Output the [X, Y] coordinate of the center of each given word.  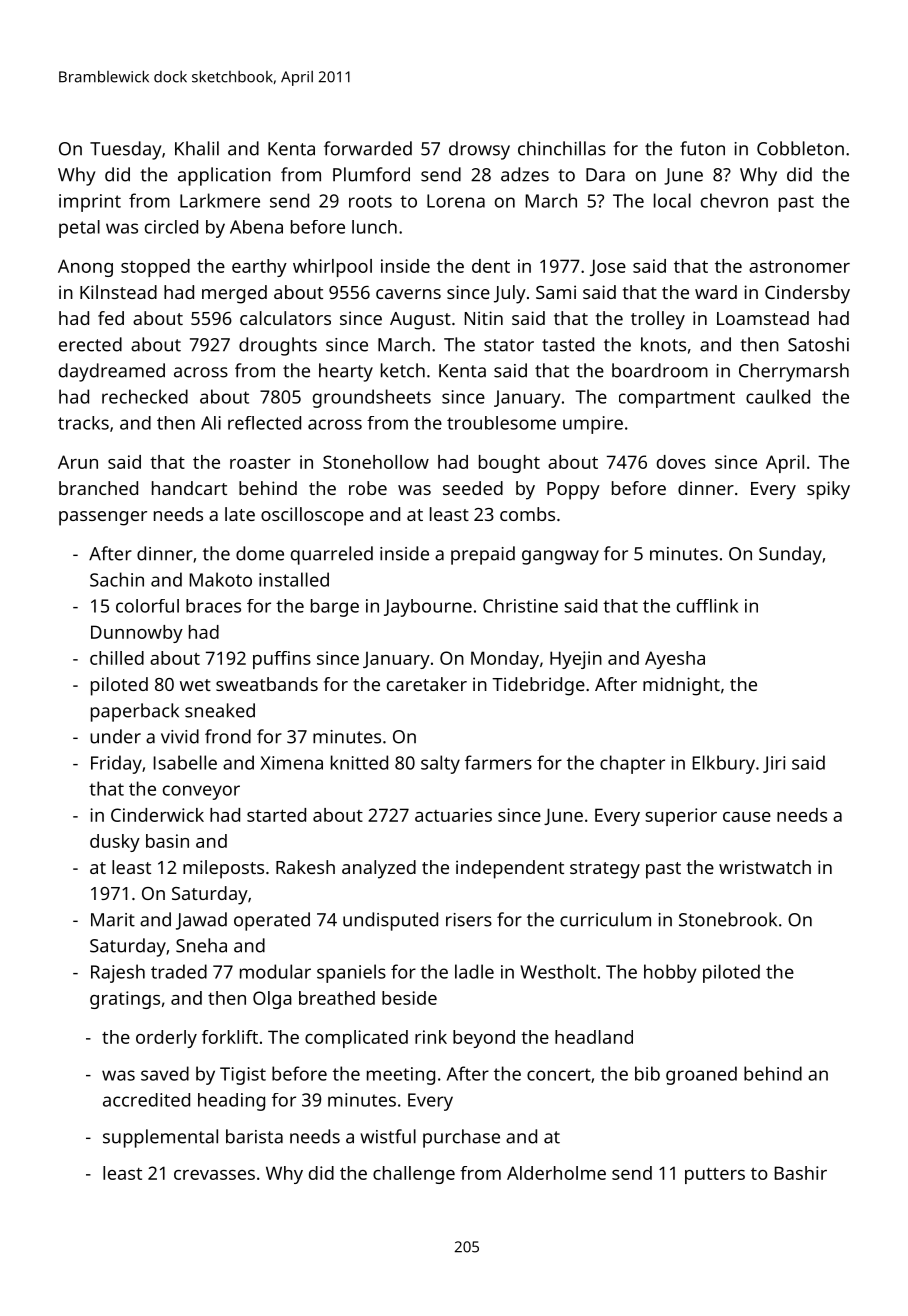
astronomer [799, 266]
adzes [525, 174]
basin [167, 841]
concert [559, 1074]
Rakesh [305, 867]
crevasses [214, 1175]
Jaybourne [428, 608]
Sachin [117, 579]
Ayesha [675, 660]
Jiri [774, 764]
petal [79, 229]
